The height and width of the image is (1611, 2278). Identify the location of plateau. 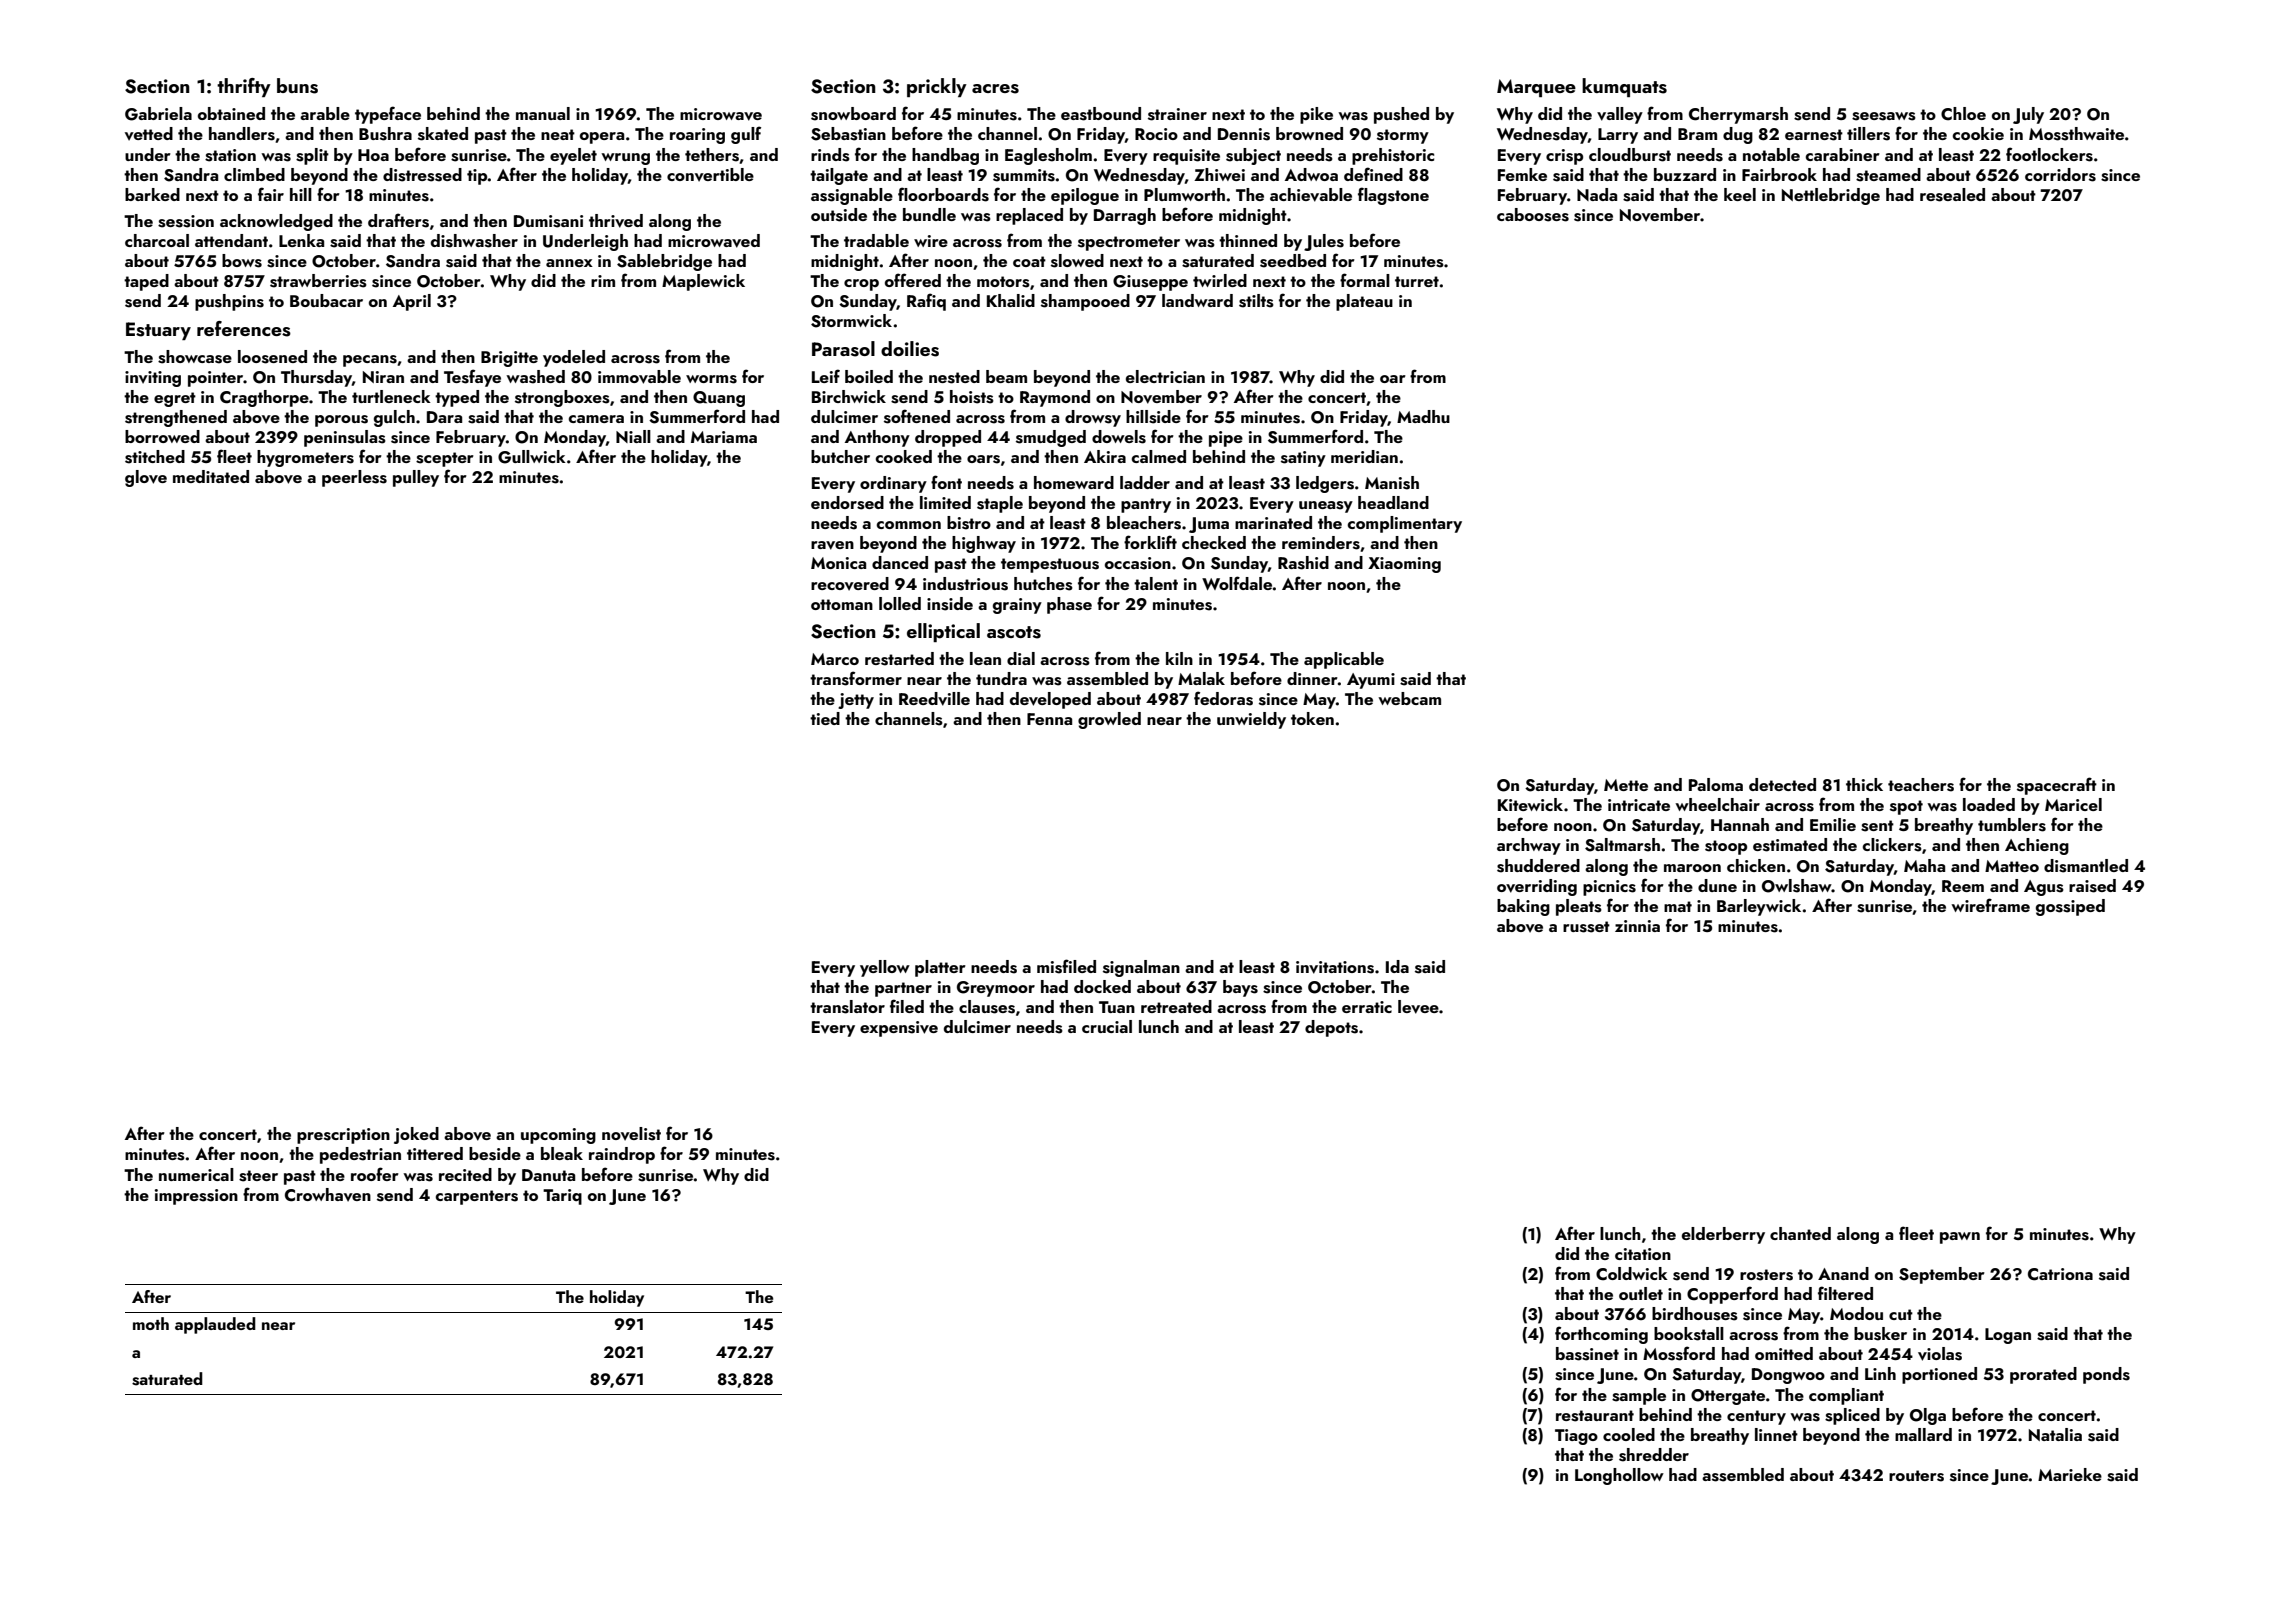
(1364, 302).
